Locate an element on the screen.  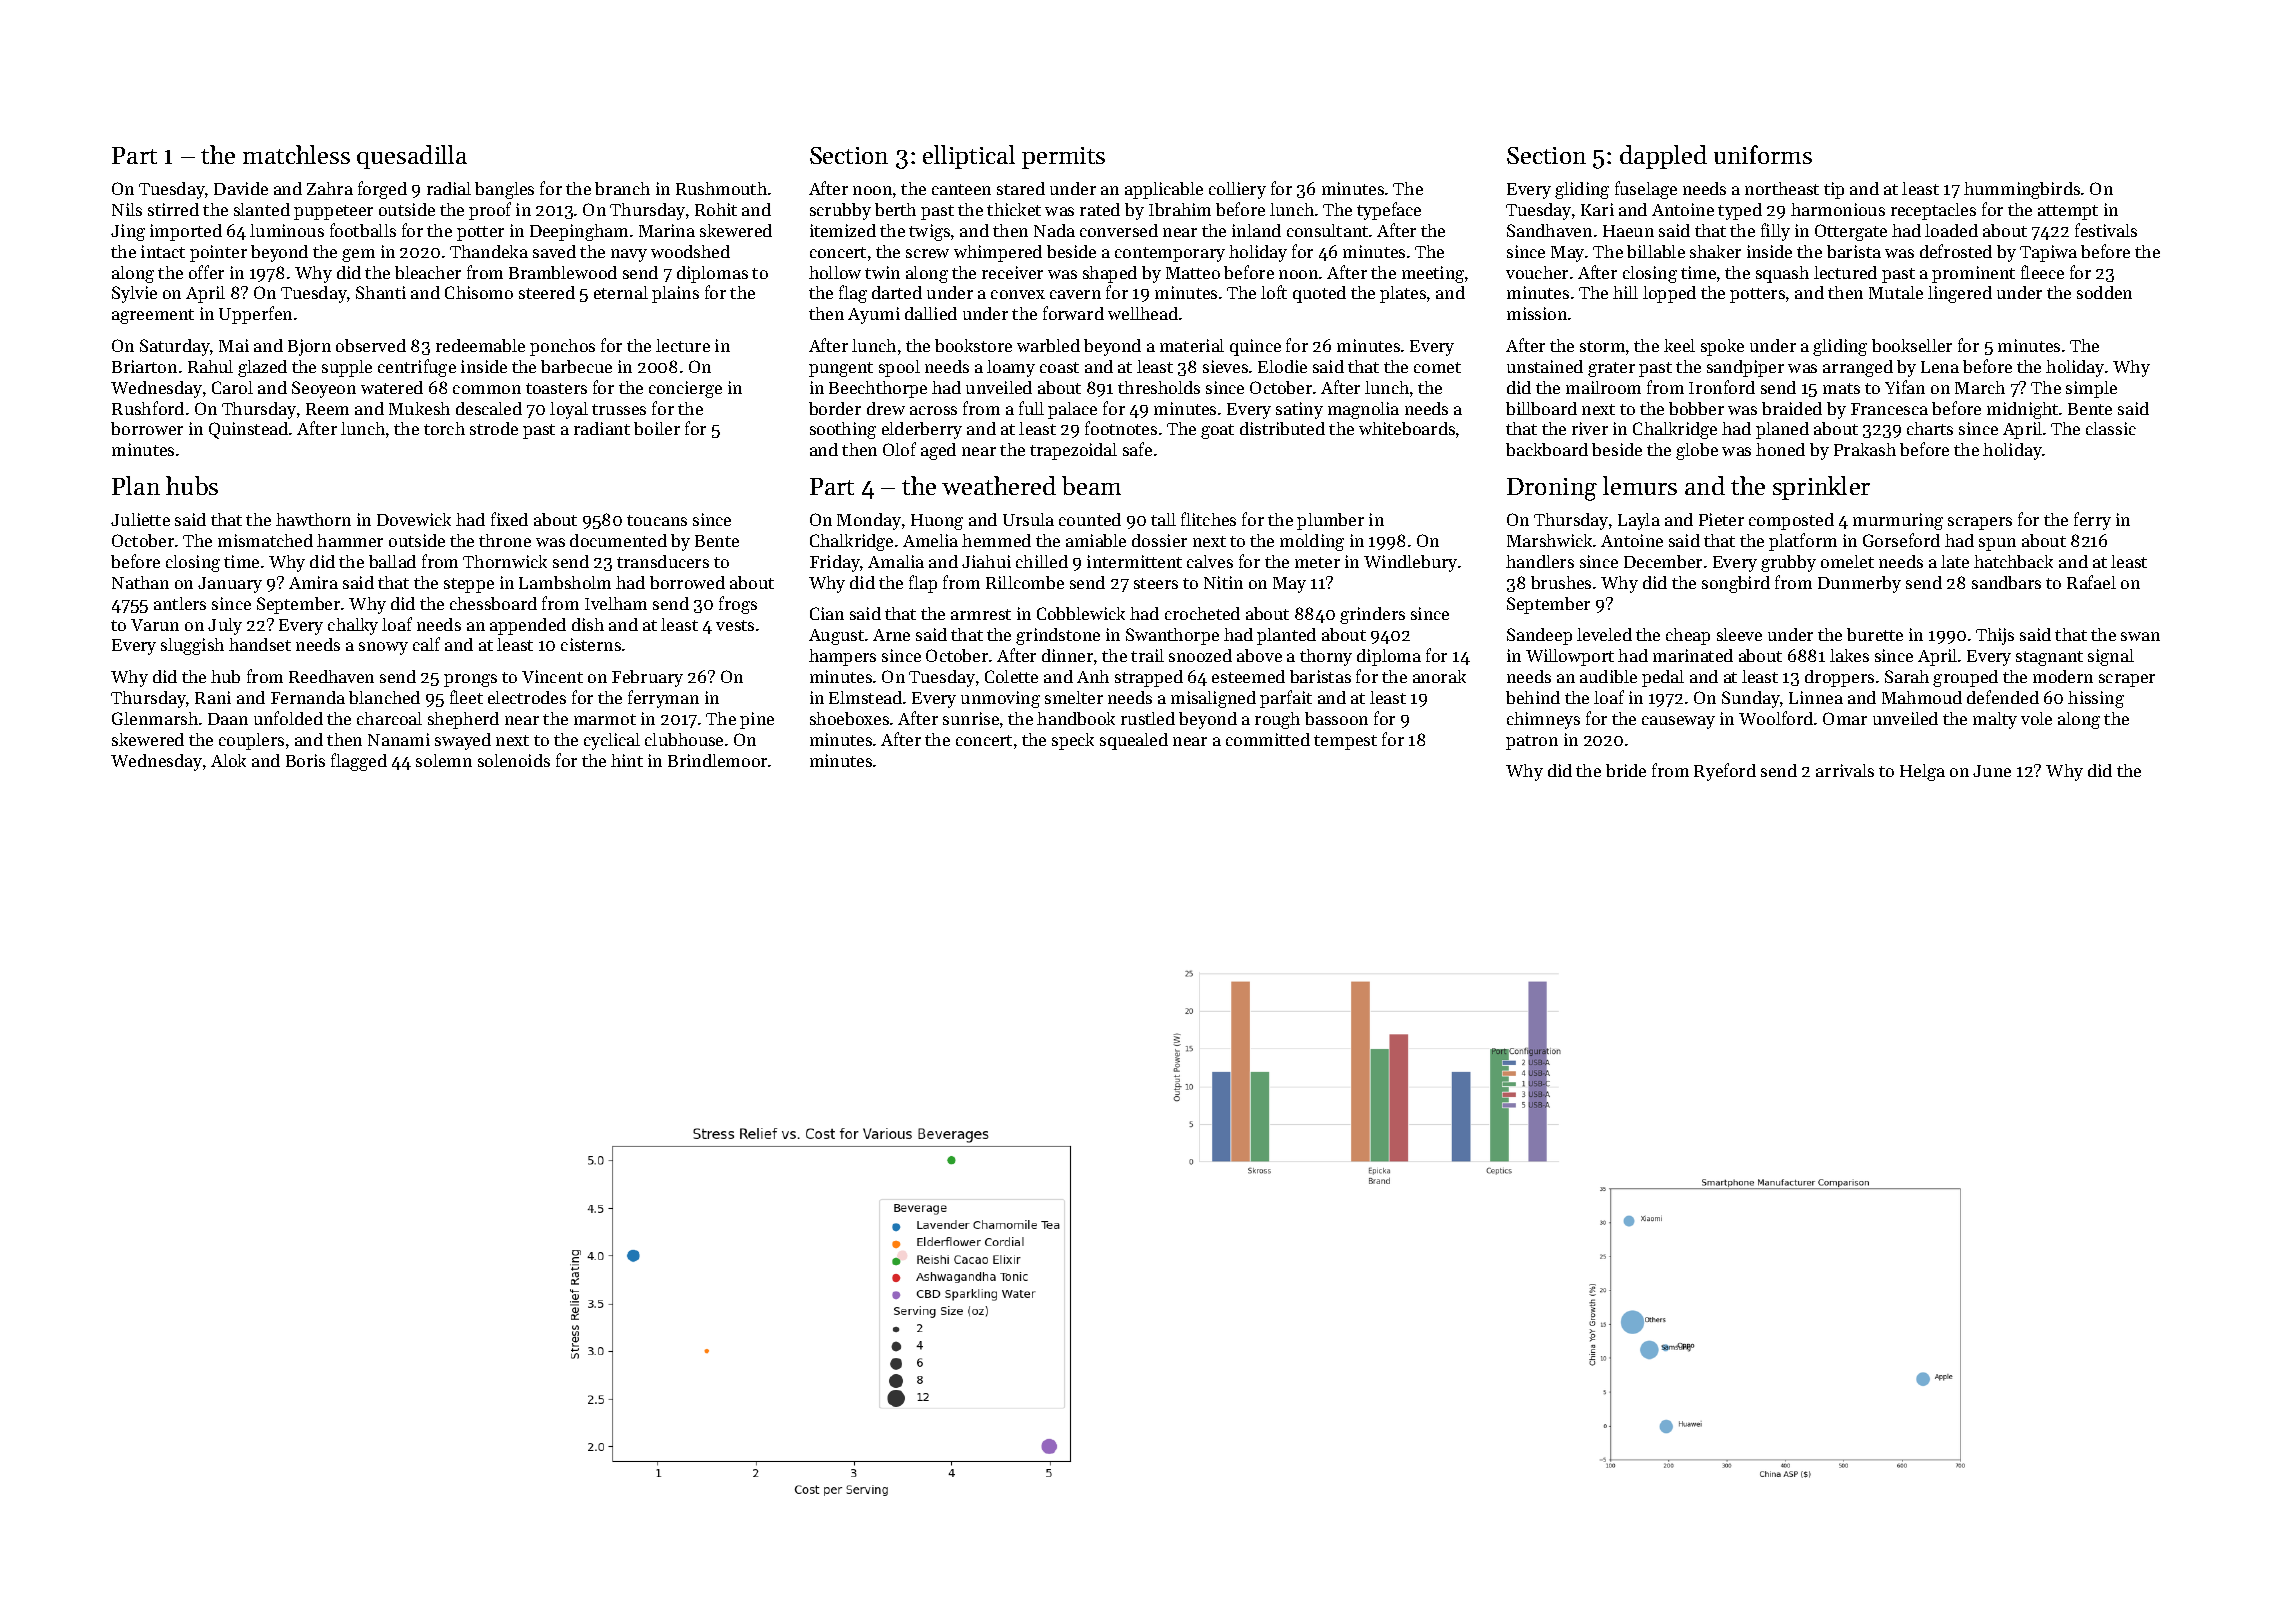
Sylvie is located at coordinates (134, 294).
